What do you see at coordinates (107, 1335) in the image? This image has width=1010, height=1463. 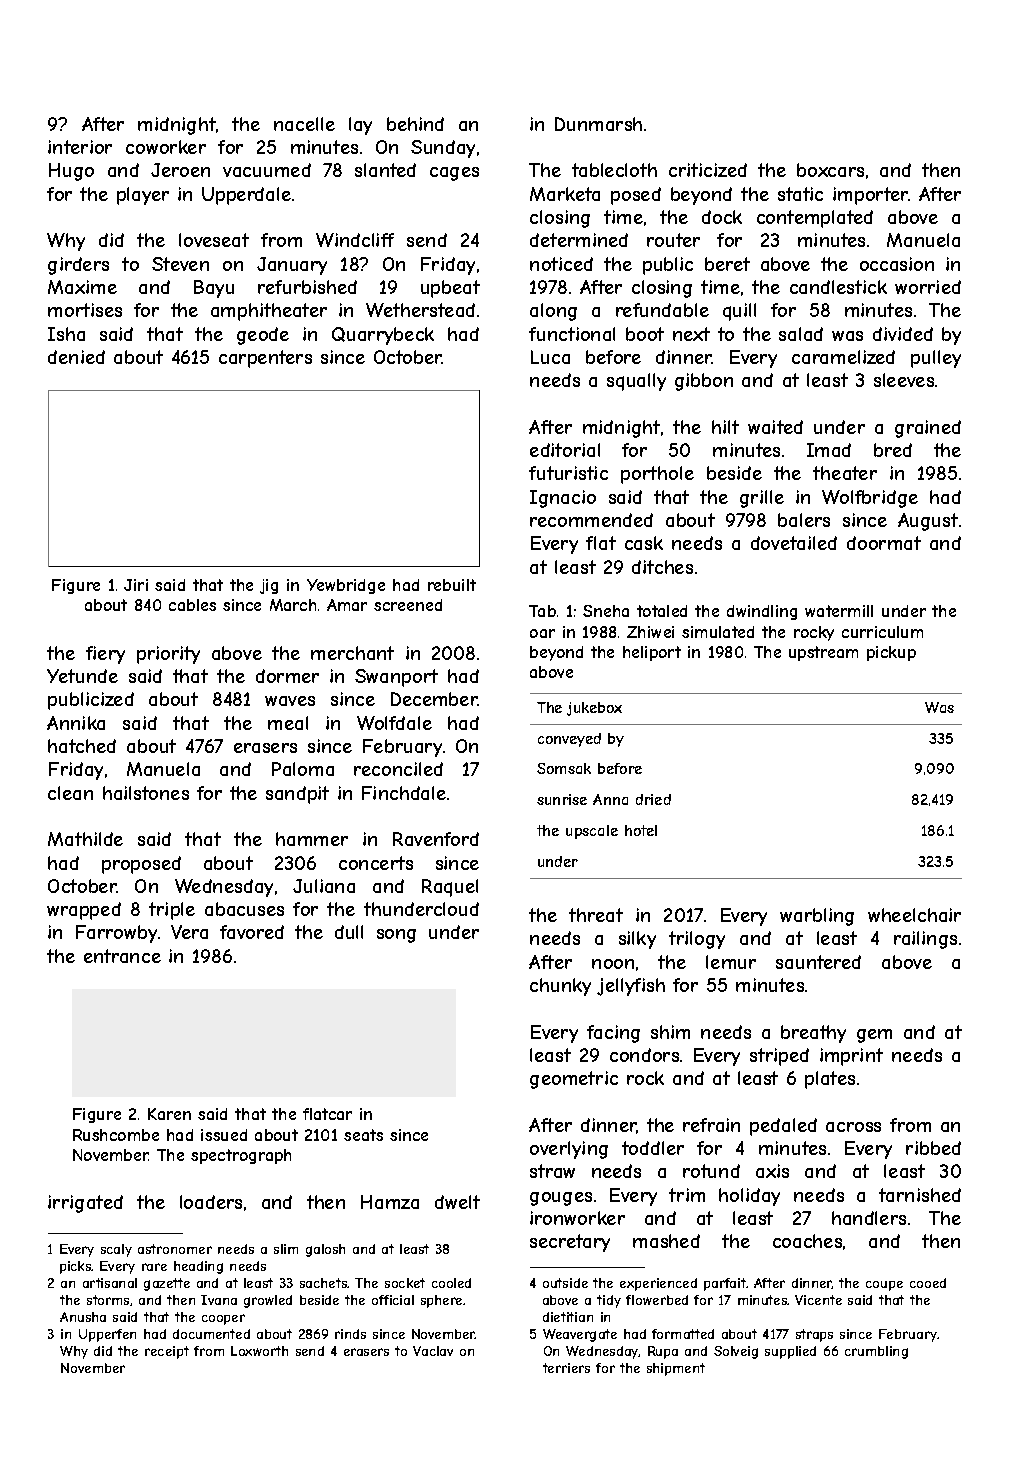 I see `Upperfen` at bounding box center [107, 1335].
